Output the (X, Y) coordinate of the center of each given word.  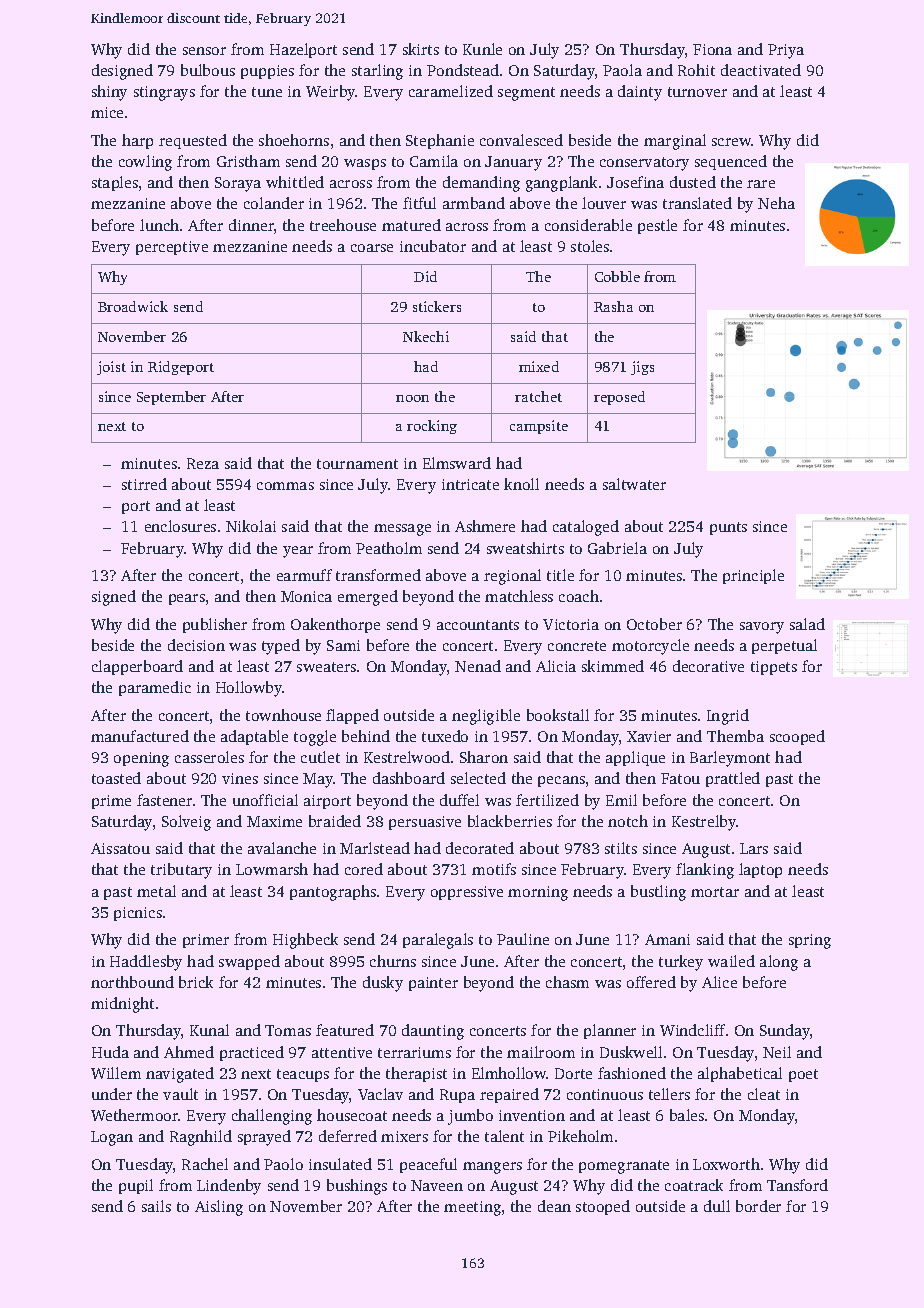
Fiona (712, 49)
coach (579, 596)
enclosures (180, 526)
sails (156, 1206)
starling (377, 72)
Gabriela (617, 548)
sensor (204, 51)
